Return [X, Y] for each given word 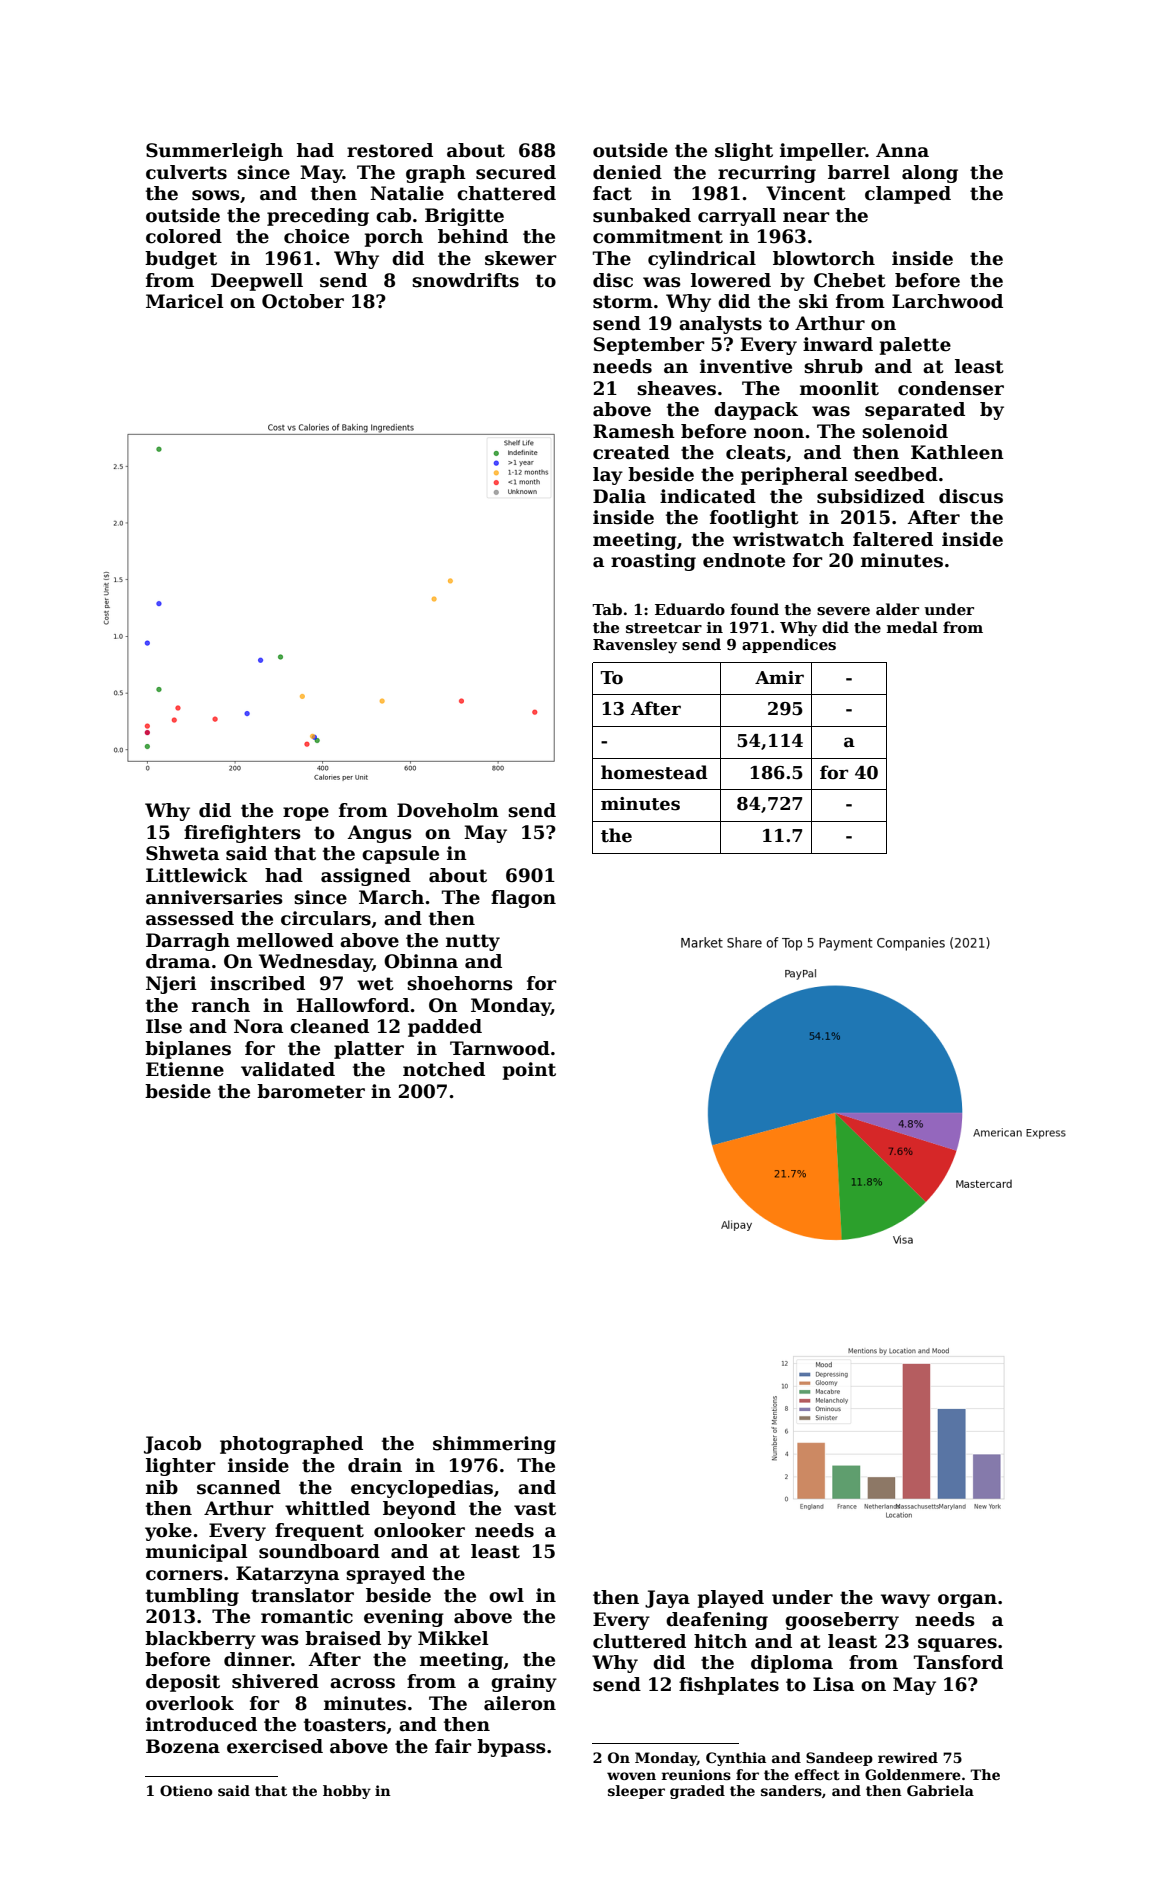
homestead [654, 772]
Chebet [850, 280]
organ [967, 1601]
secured [516, 172]
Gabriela [940, 1790]
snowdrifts [465, 280]
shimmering [494, 1445]
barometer [311, 1091]
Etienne [185, 1069]
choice [316, 236]
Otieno [186, 1790]
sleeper [636, 1792]
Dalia [619, 496]
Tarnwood [500, 1048]
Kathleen [957, 452]
